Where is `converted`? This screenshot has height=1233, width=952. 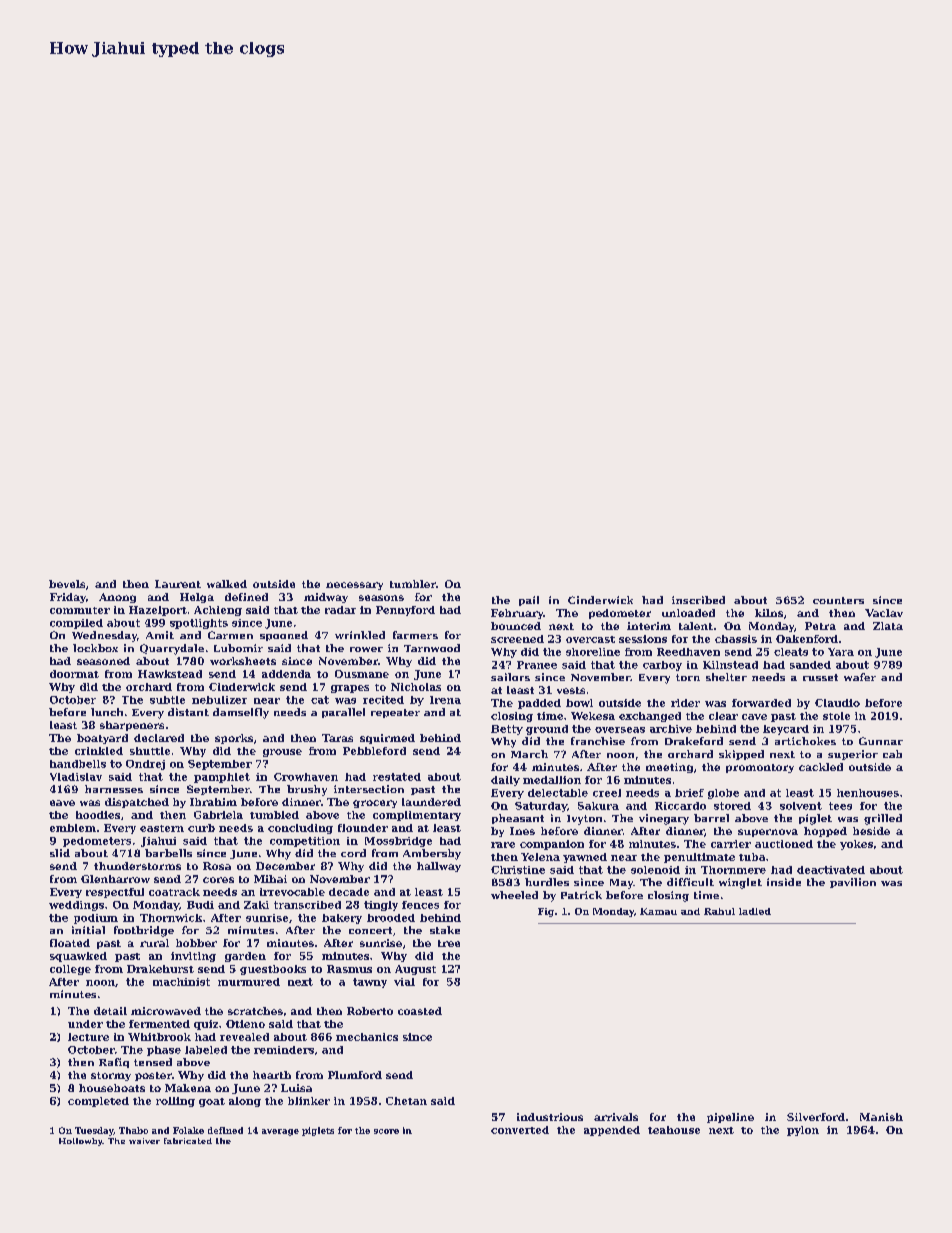
converted is located at coordinates (520, 1130).
